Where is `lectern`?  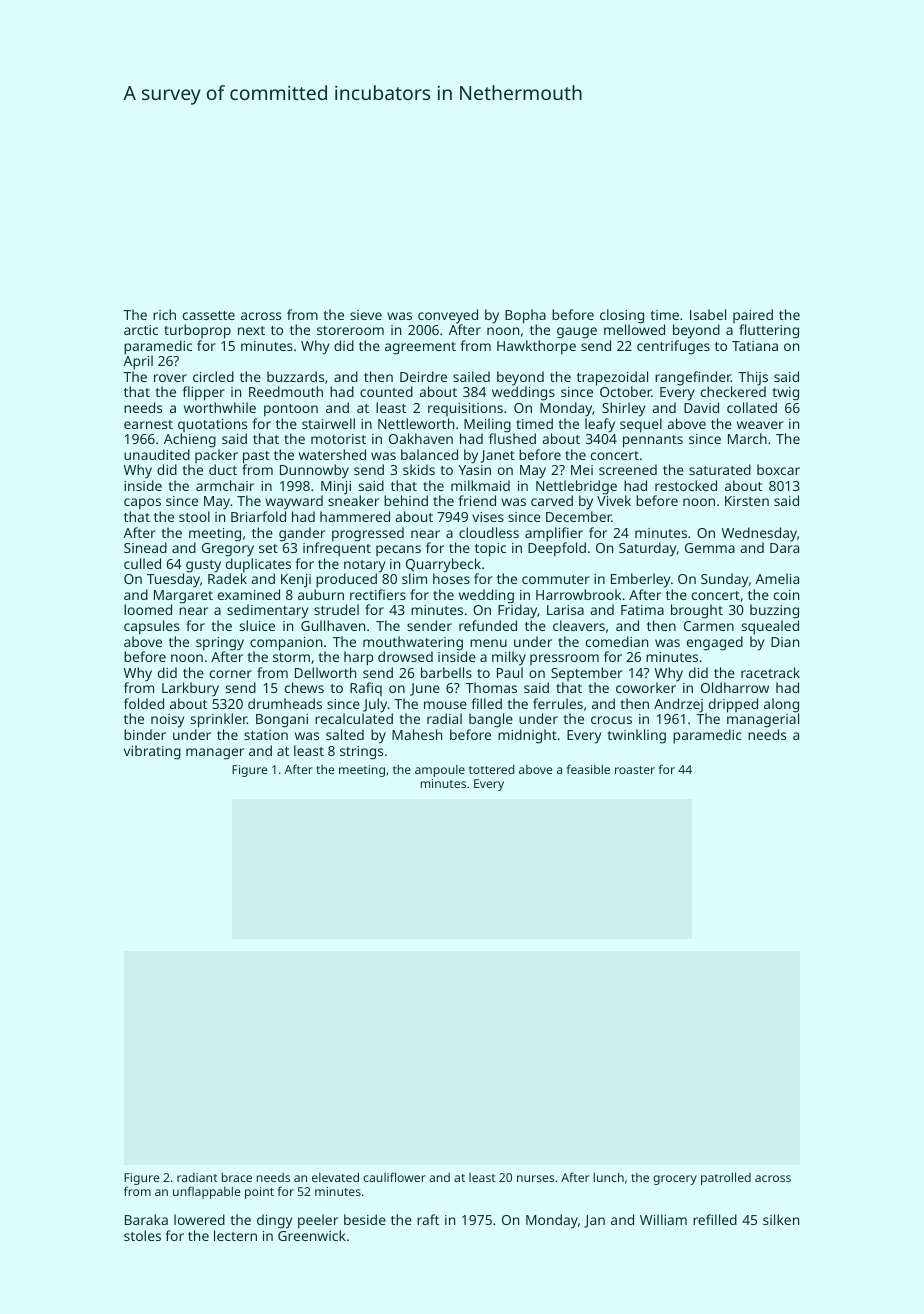
lectern is located at coordinates (235, 1235).
